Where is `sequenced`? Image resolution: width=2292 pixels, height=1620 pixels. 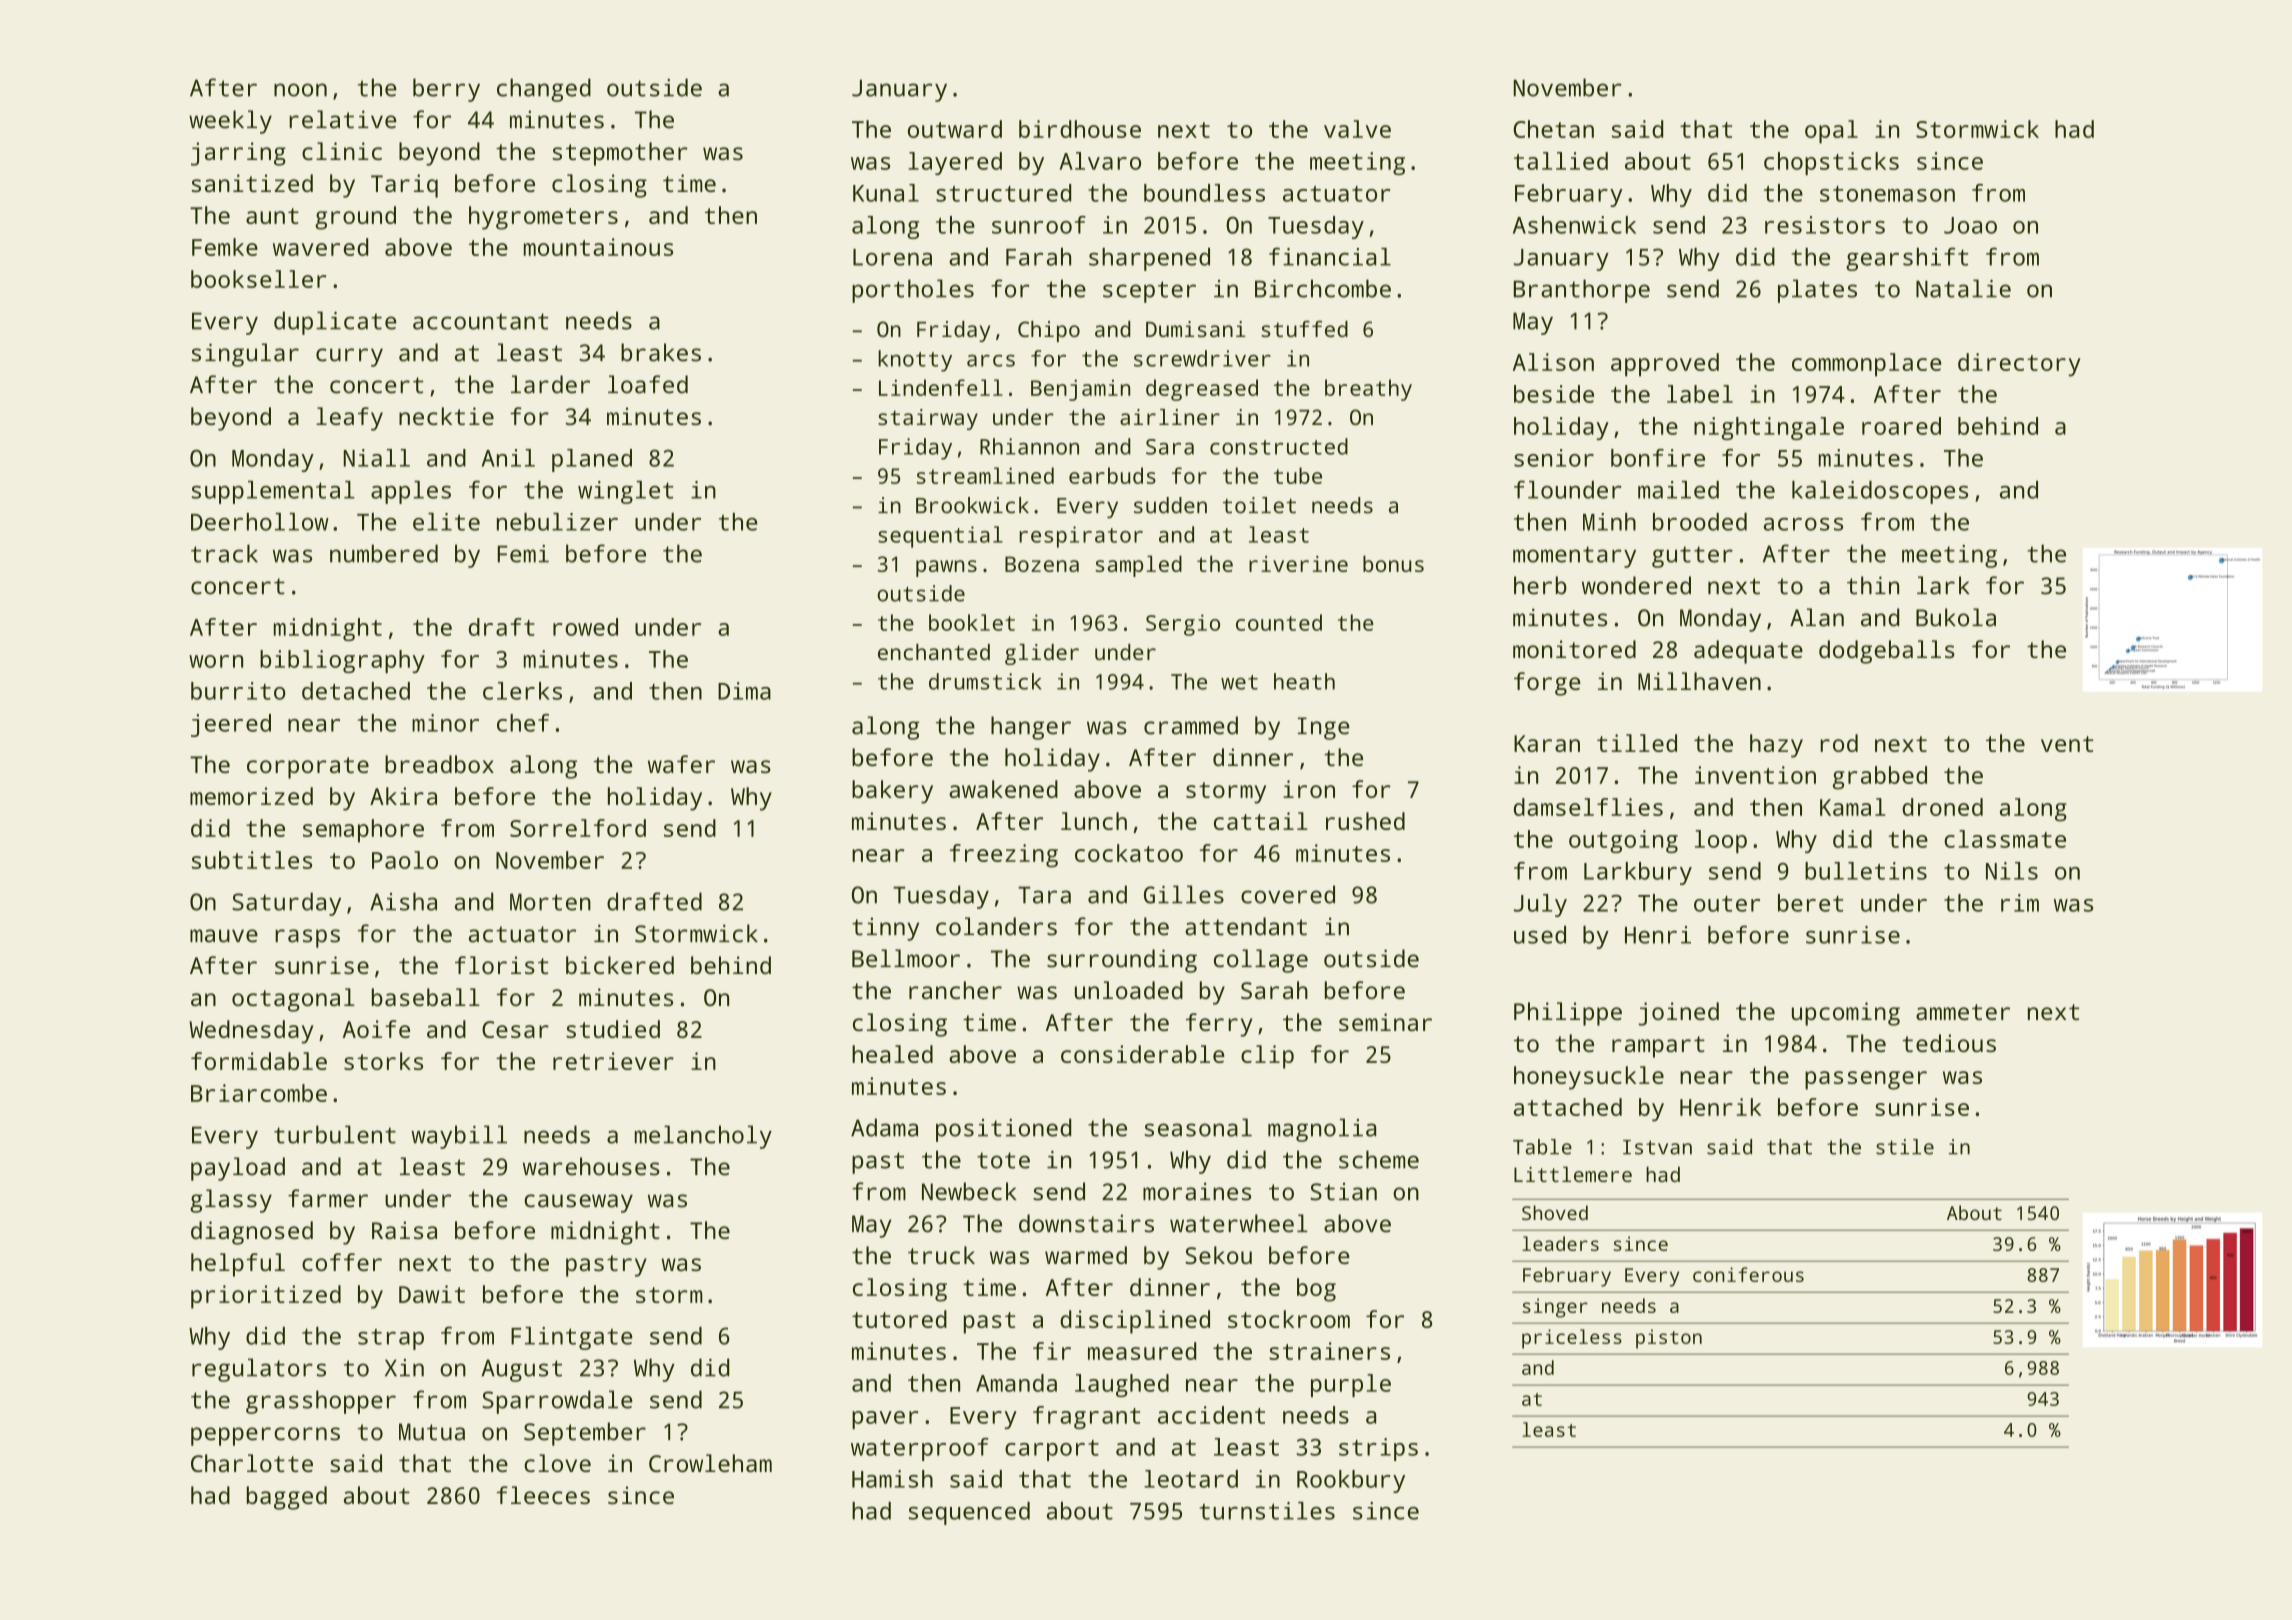 sequenced is located at coordinates (969, 1513).
